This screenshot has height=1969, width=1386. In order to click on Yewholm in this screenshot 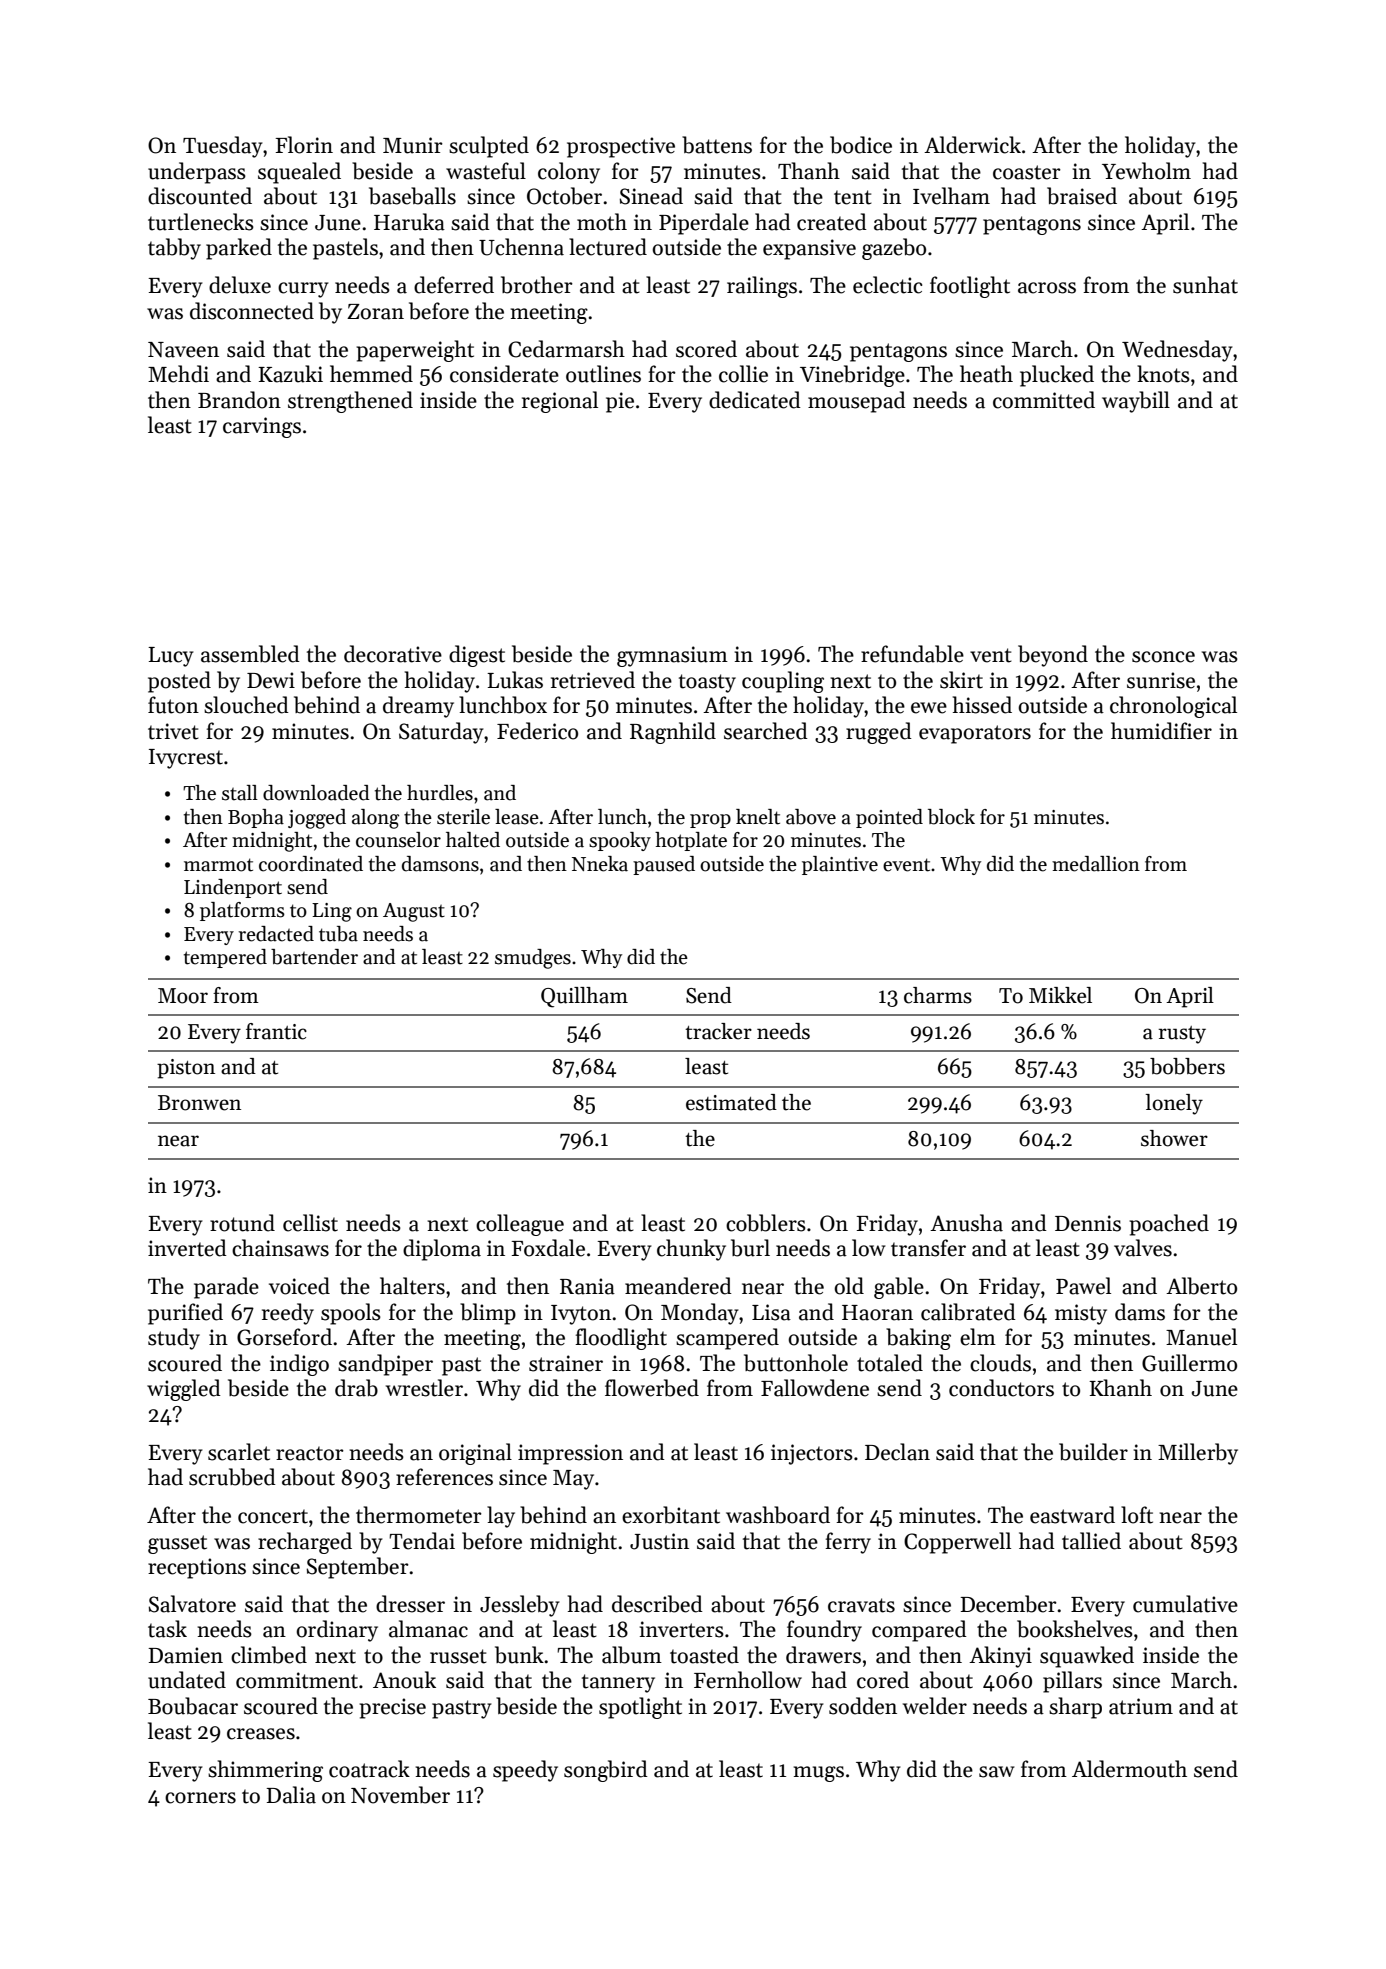, I will do `click(1146, 171)`.
